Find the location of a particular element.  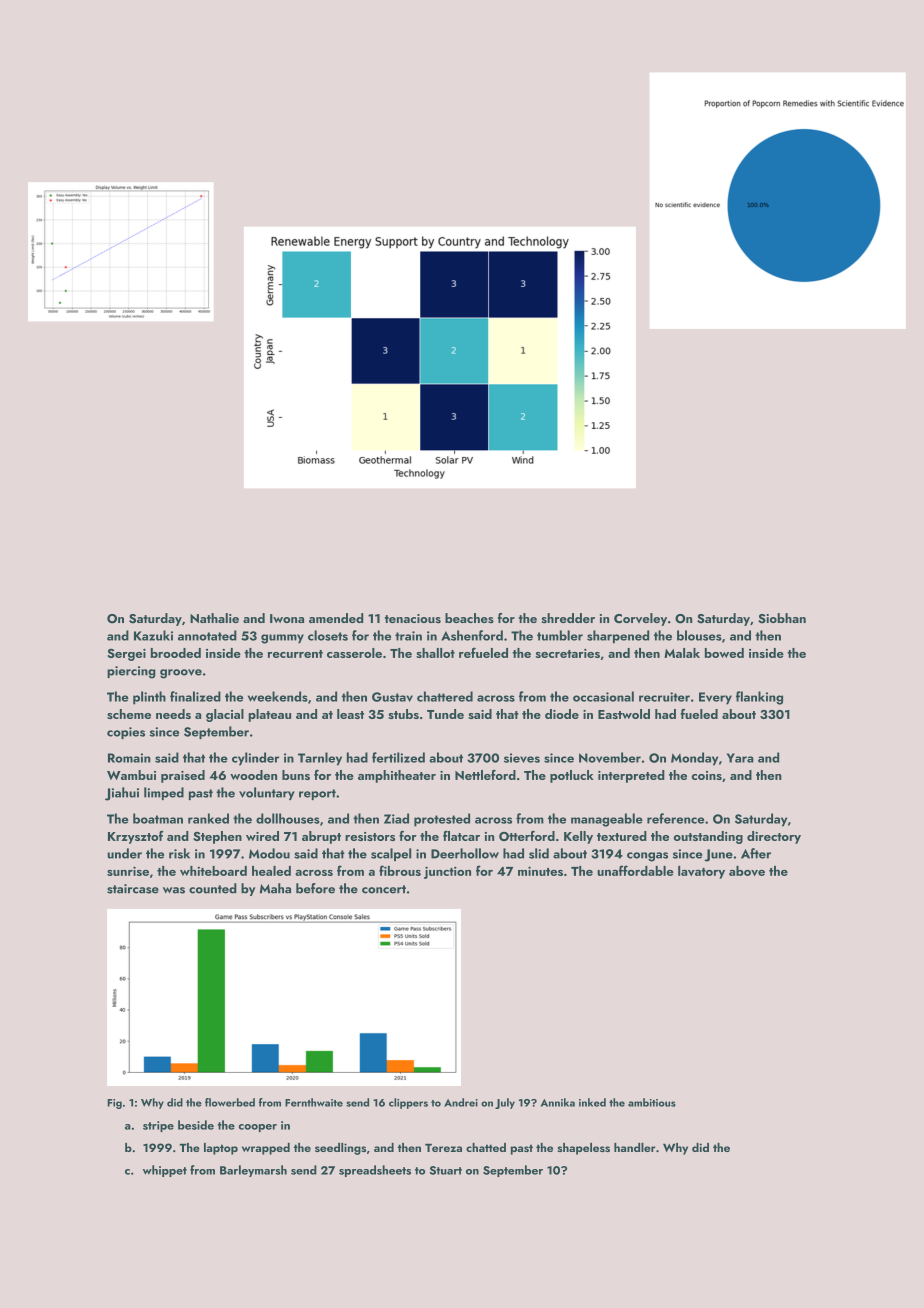

occasional is located at coordinates (603, 696).
